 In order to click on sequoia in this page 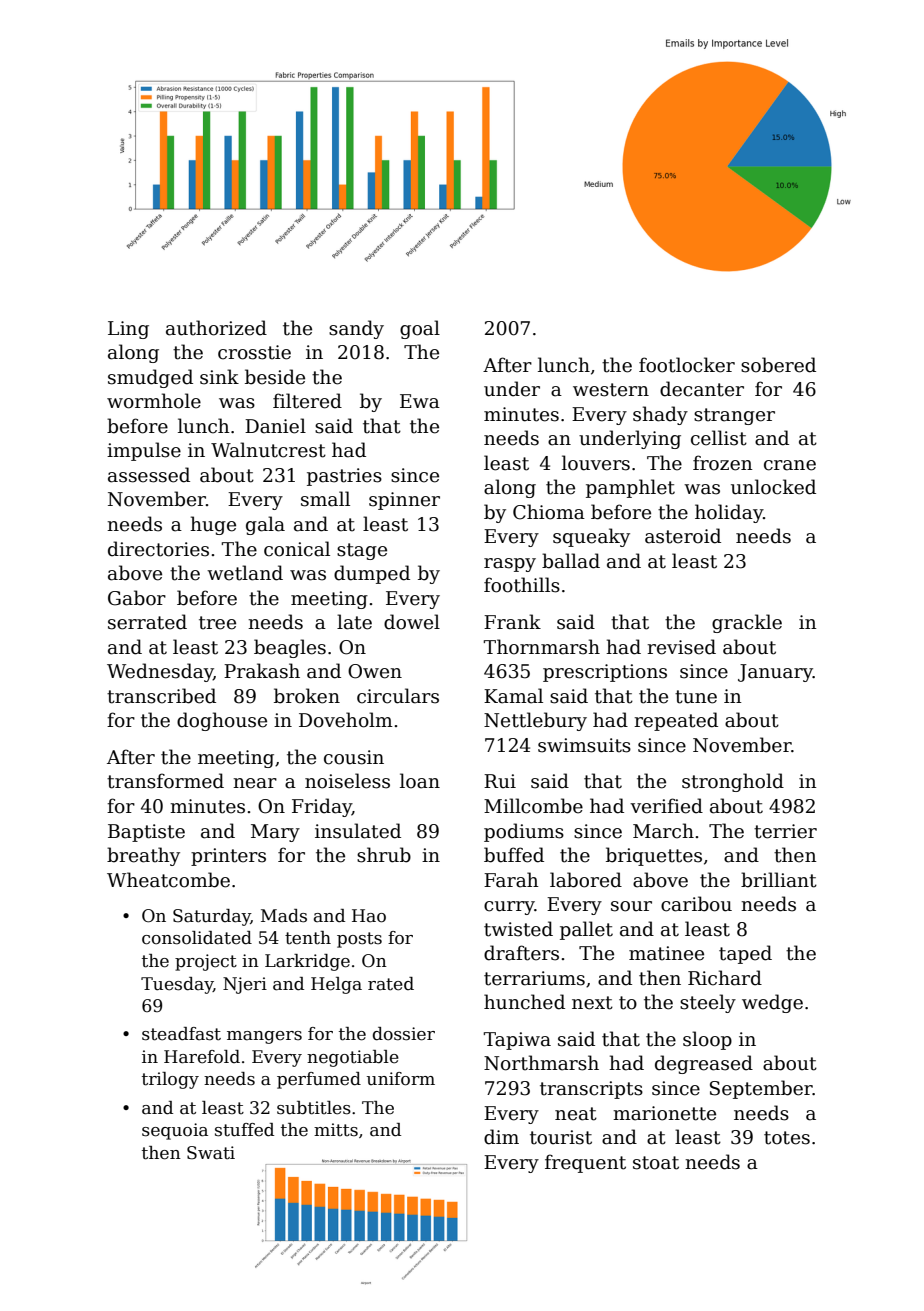, I will do `click(175, 1131)`.
